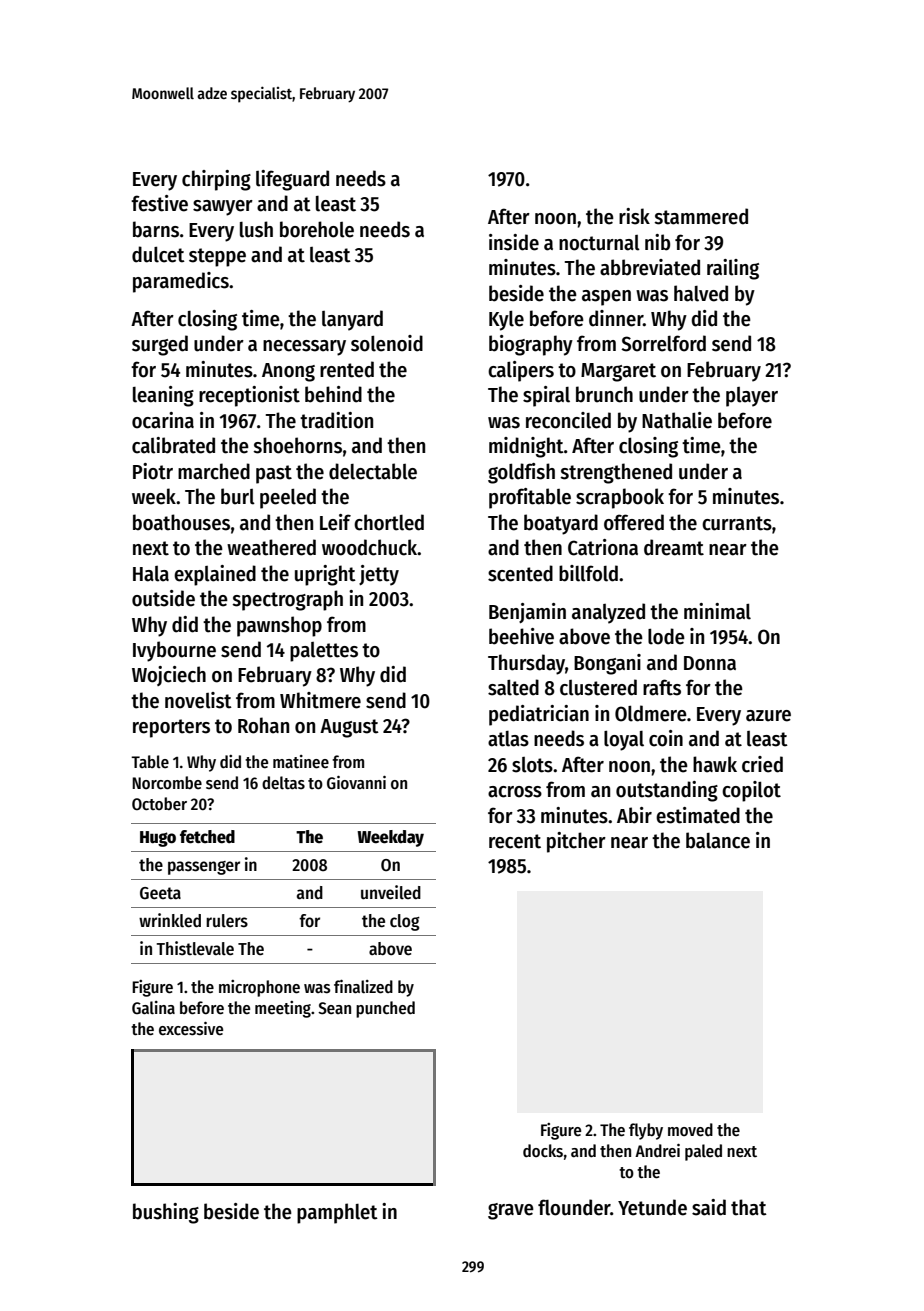 The width and height of the document is (924, 1311). Describe the element at coordinates (515, 792) in the document. I see `across` at that location.
